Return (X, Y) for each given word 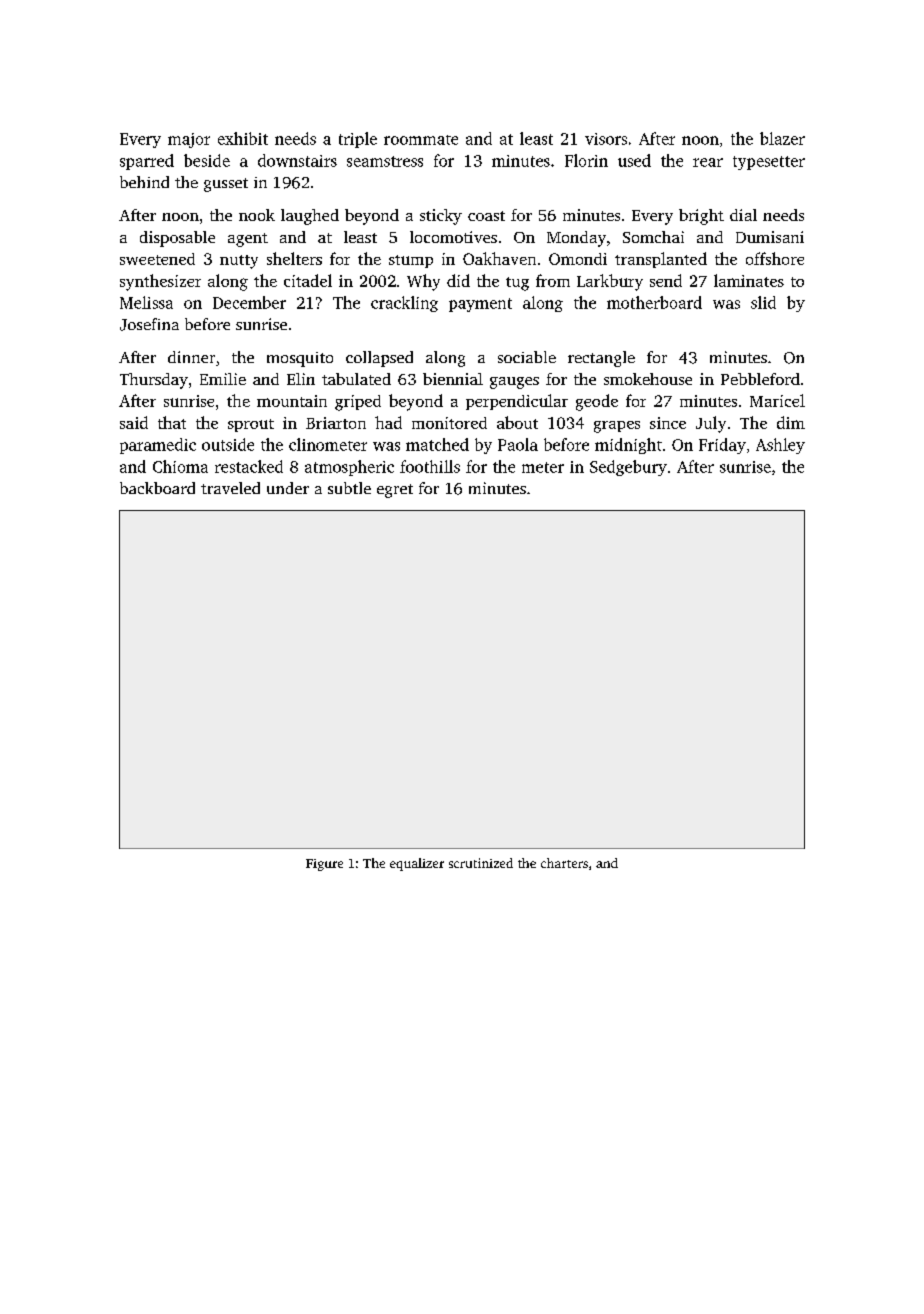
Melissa (146, 302)
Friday (722, 446)
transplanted (661, 260)
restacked (249, 466)
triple (358, 140)
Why (423, 282)
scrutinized (481, 863)
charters (564, 863)
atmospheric (349, 468)
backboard (157, 488)
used (634, 160)
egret (395, 491)
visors (606, 139)
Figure (324, 865)
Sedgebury (628, 468)
